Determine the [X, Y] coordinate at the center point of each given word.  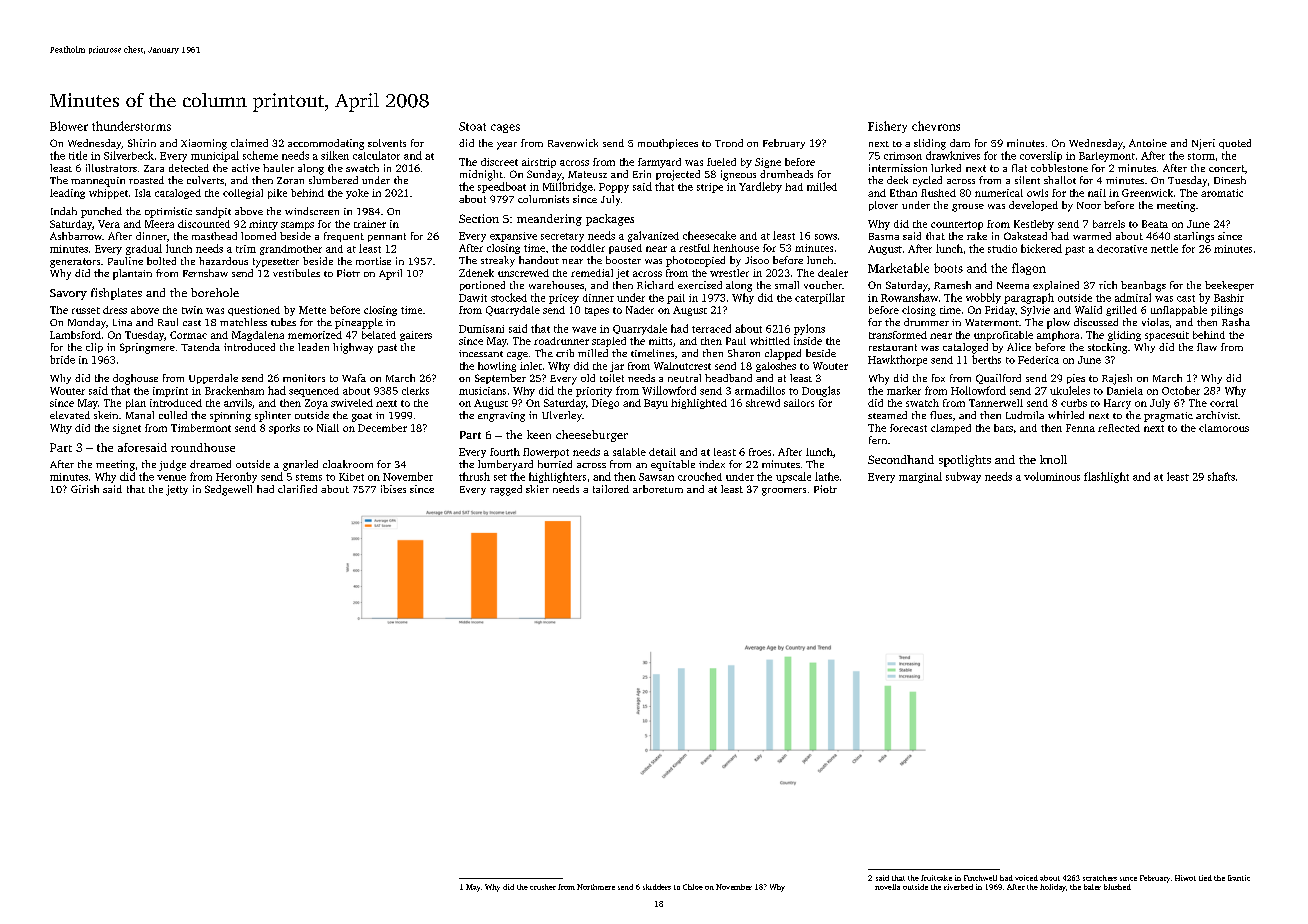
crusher [543, 887]
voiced [1026, 878]
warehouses [556, 285]
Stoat [472, 126]
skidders [657, 887]
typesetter [276, 263]
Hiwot [1185, 878]
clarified [297, 489]
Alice [1019, 347]
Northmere [596, 887]
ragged [506, 490]
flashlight [1106, 477]
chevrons [936, 126]
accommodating [326, 144]
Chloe [693, 887]
